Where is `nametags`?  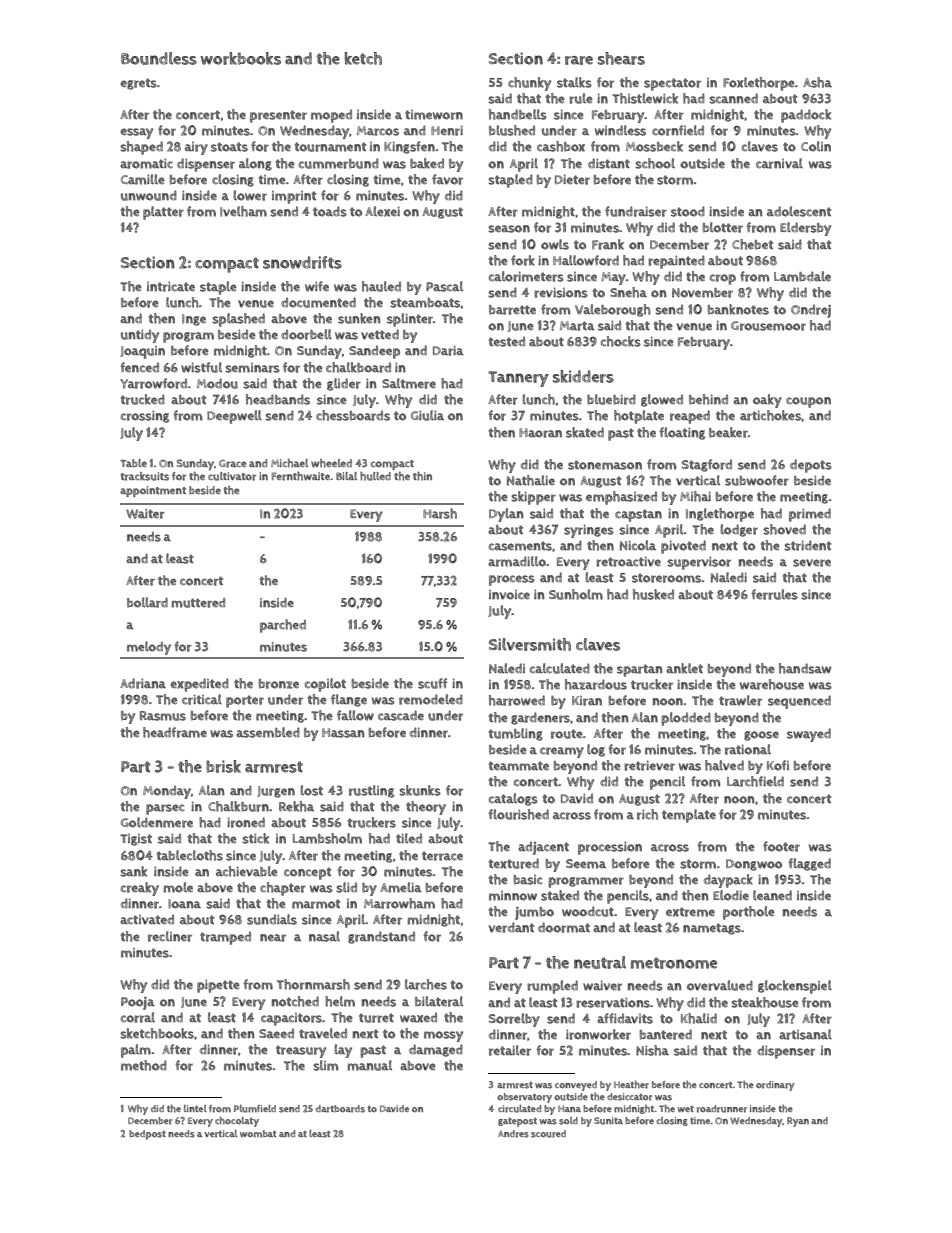 nametags is located at coordinates (712, 929).
